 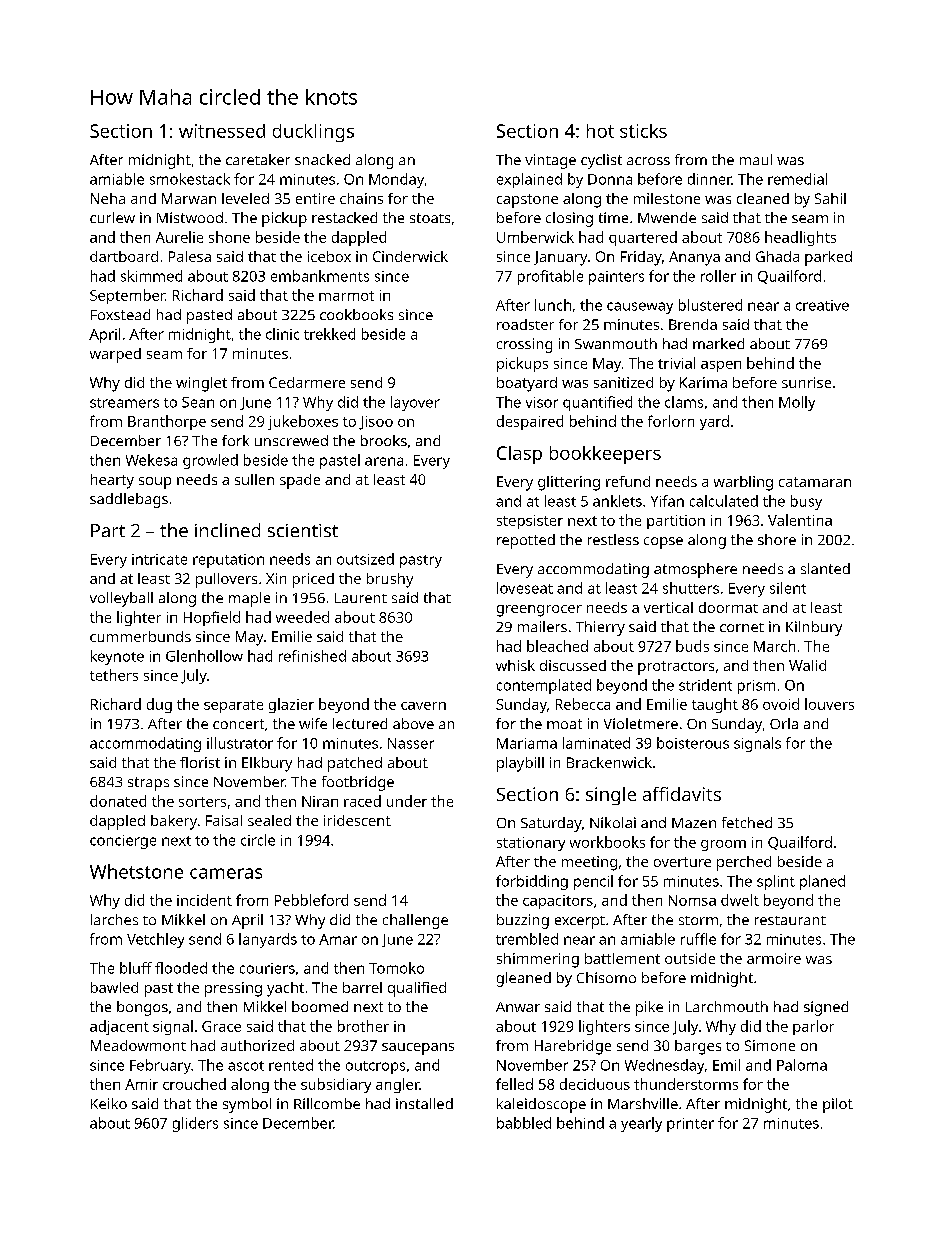 I want to click on installed, so click(x=424, y=1103).
